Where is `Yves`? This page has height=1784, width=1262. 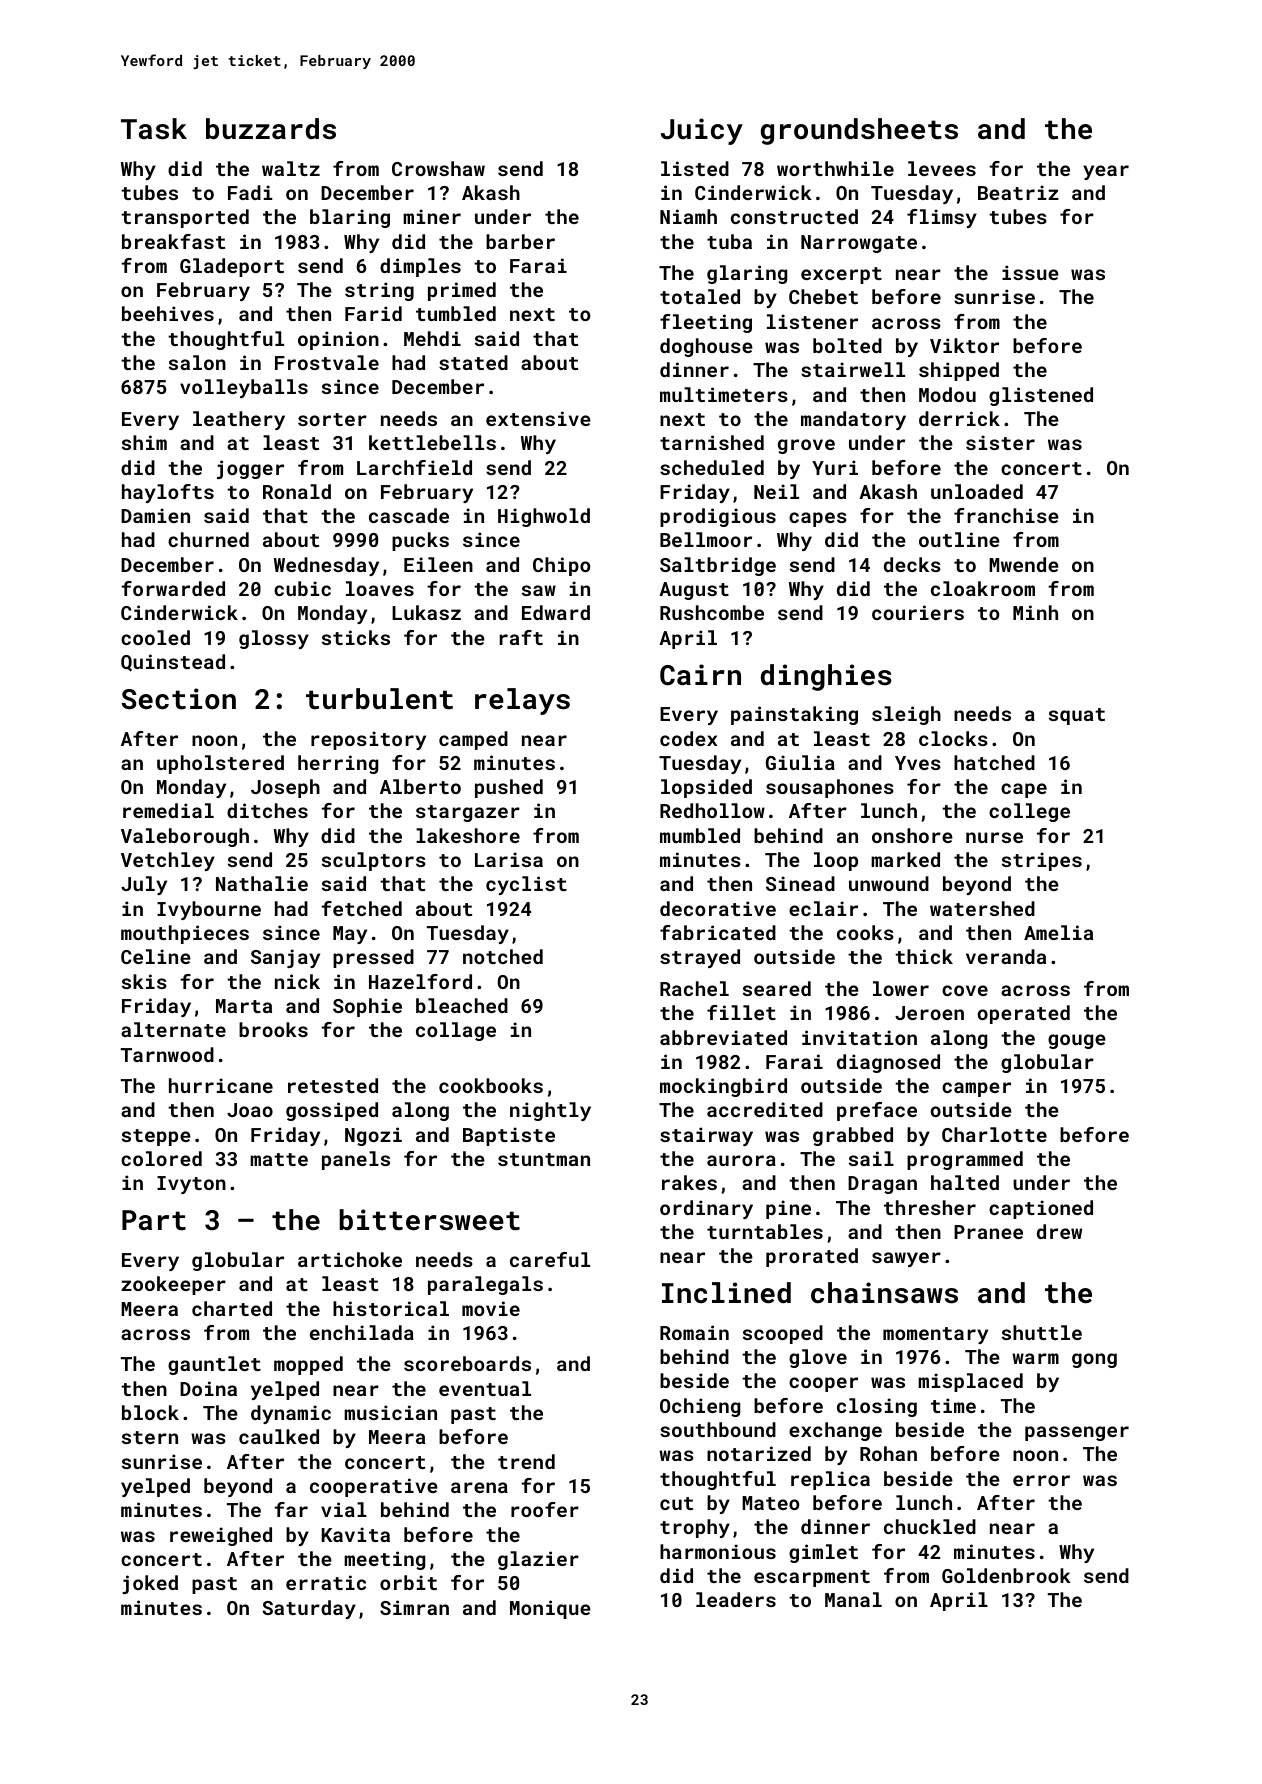 Yves is located at coordinates (918, 763).
